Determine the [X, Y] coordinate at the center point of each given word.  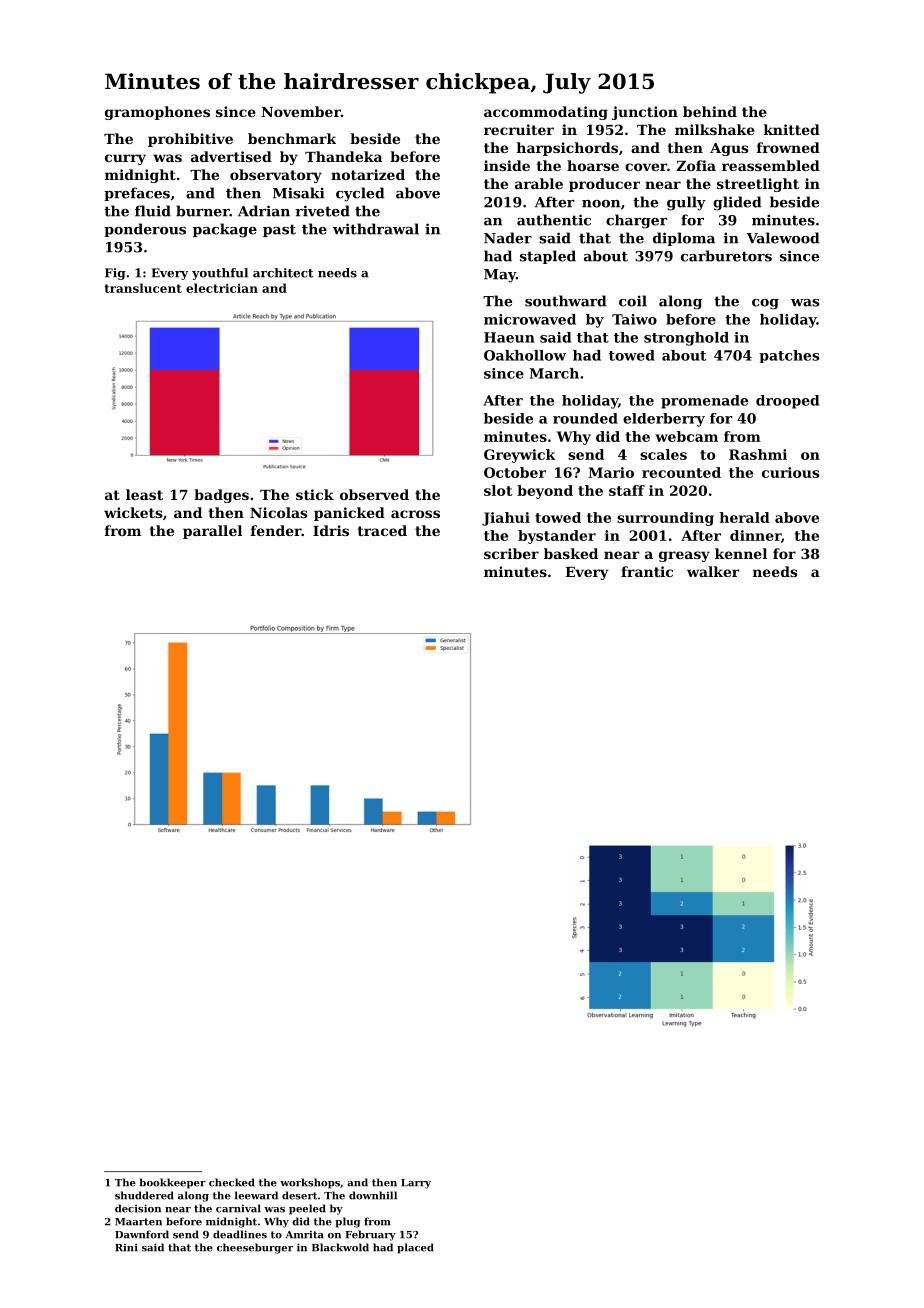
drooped [787, 402]
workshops [310, 1183]
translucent [143, 288]
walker [713, 571]
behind [710, 111]
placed [415, 1248]
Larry [416, 1184]
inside [507, 165]
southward [566, 301]
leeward [256, 1195]
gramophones [157, 113]
